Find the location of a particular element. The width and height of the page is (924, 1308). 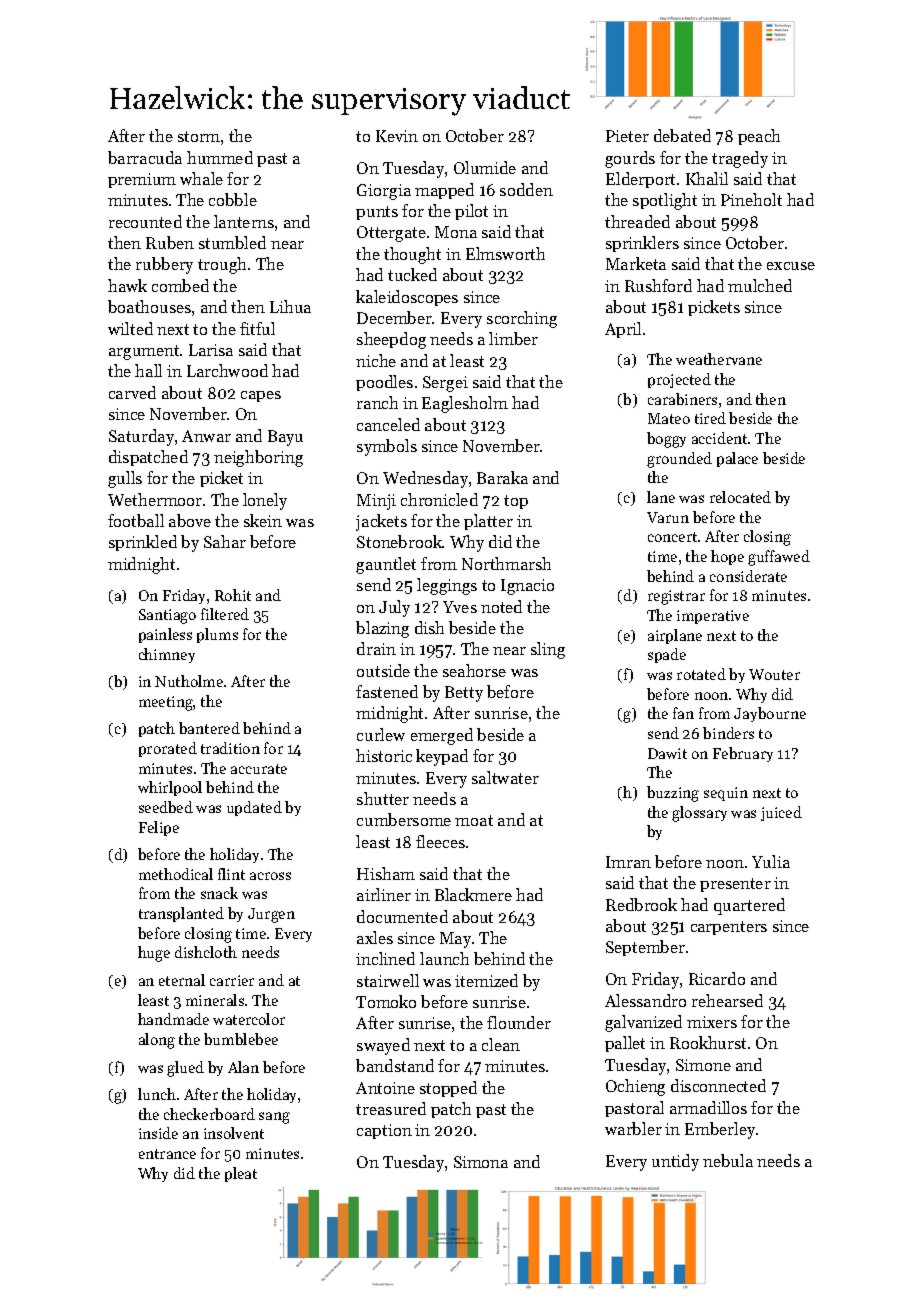

binders is located at coordinates (728, 733).
